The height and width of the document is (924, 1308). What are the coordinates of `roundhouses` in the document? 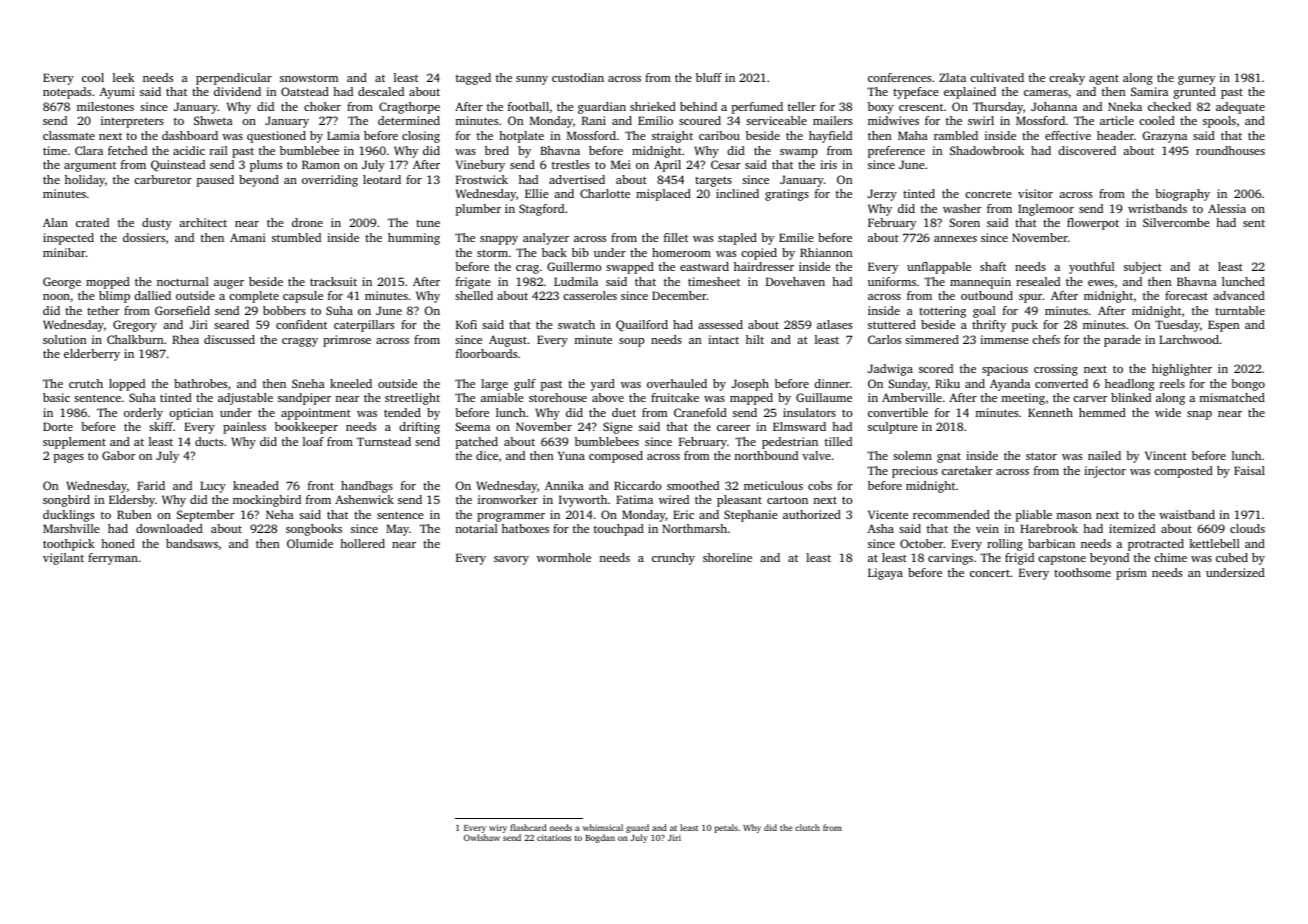 It's located at (1230, 150).
